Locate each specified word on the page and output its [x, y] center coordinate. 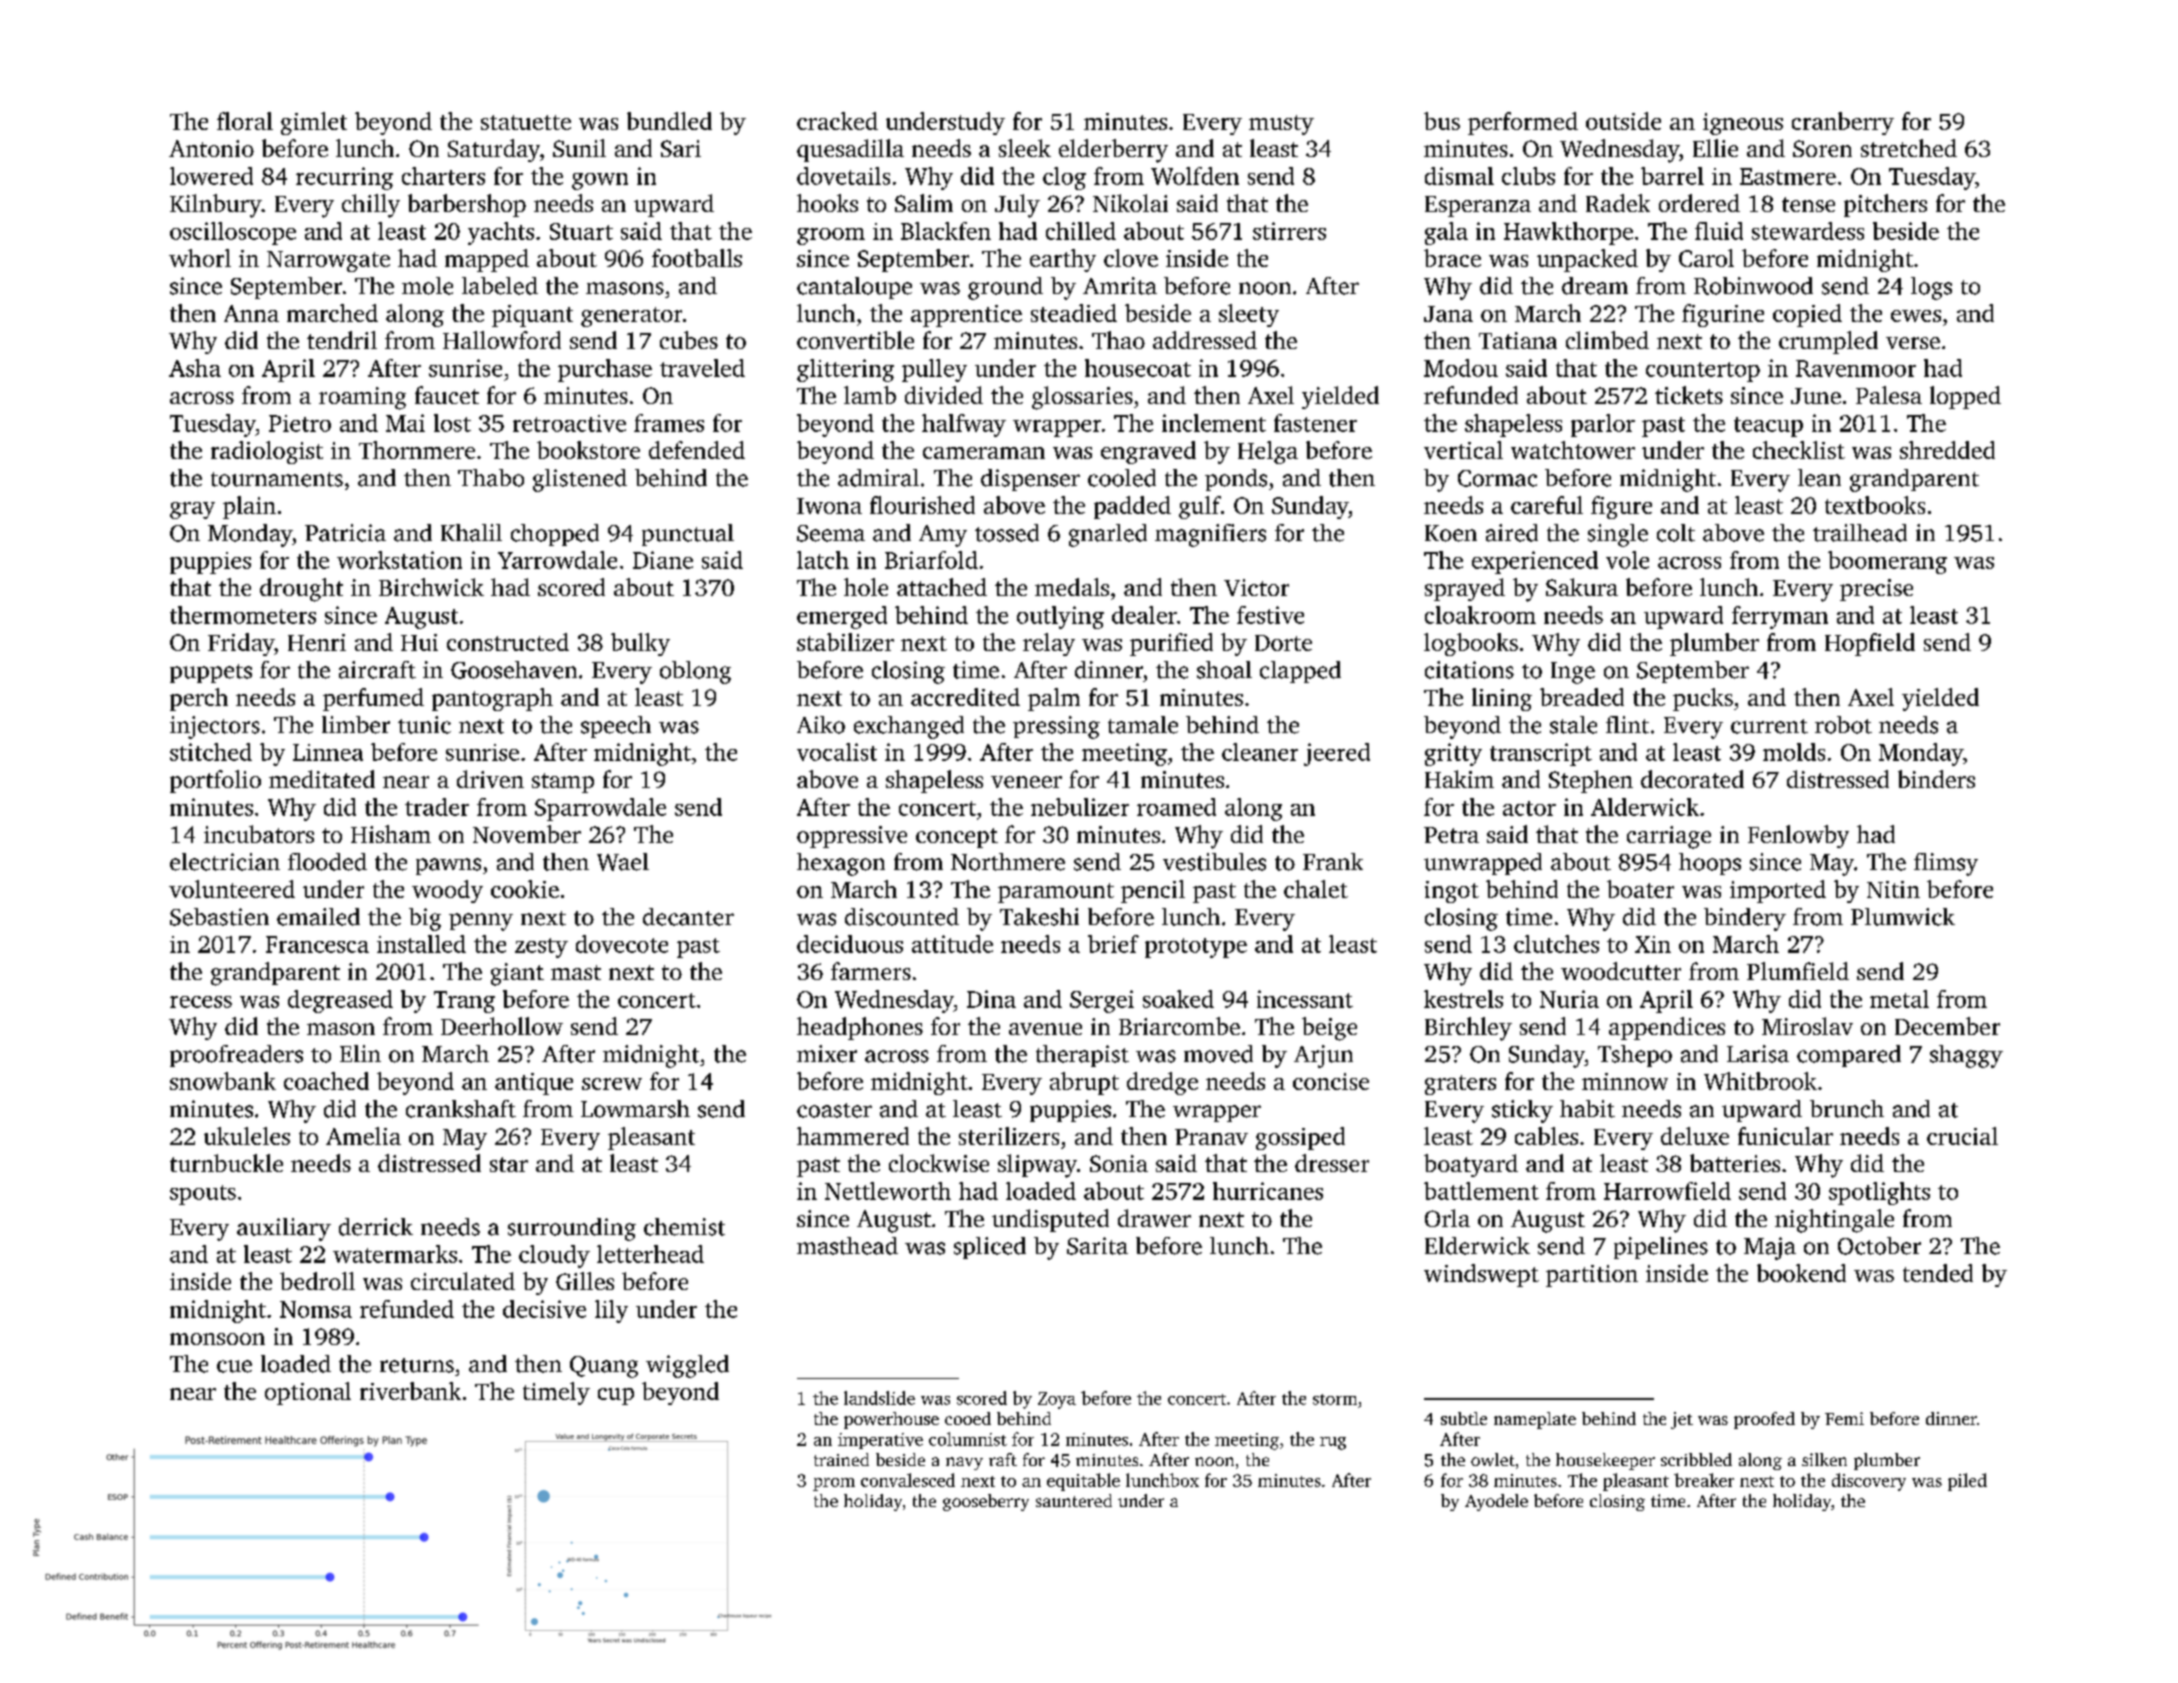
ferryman [1780, 617]
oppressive [852, 837]
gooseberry [986, 1502]
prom [834, 1484]
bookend [1801, 1273]
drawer [1154, 1218]
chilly [371, 206]
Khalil [471, 533]
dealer [1144, 615]
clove [1131, 258]
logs [1931, 288]
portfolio [215, 781]
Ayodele [1496, 1502]
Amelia [363, 1136]
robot [1843, 725]
